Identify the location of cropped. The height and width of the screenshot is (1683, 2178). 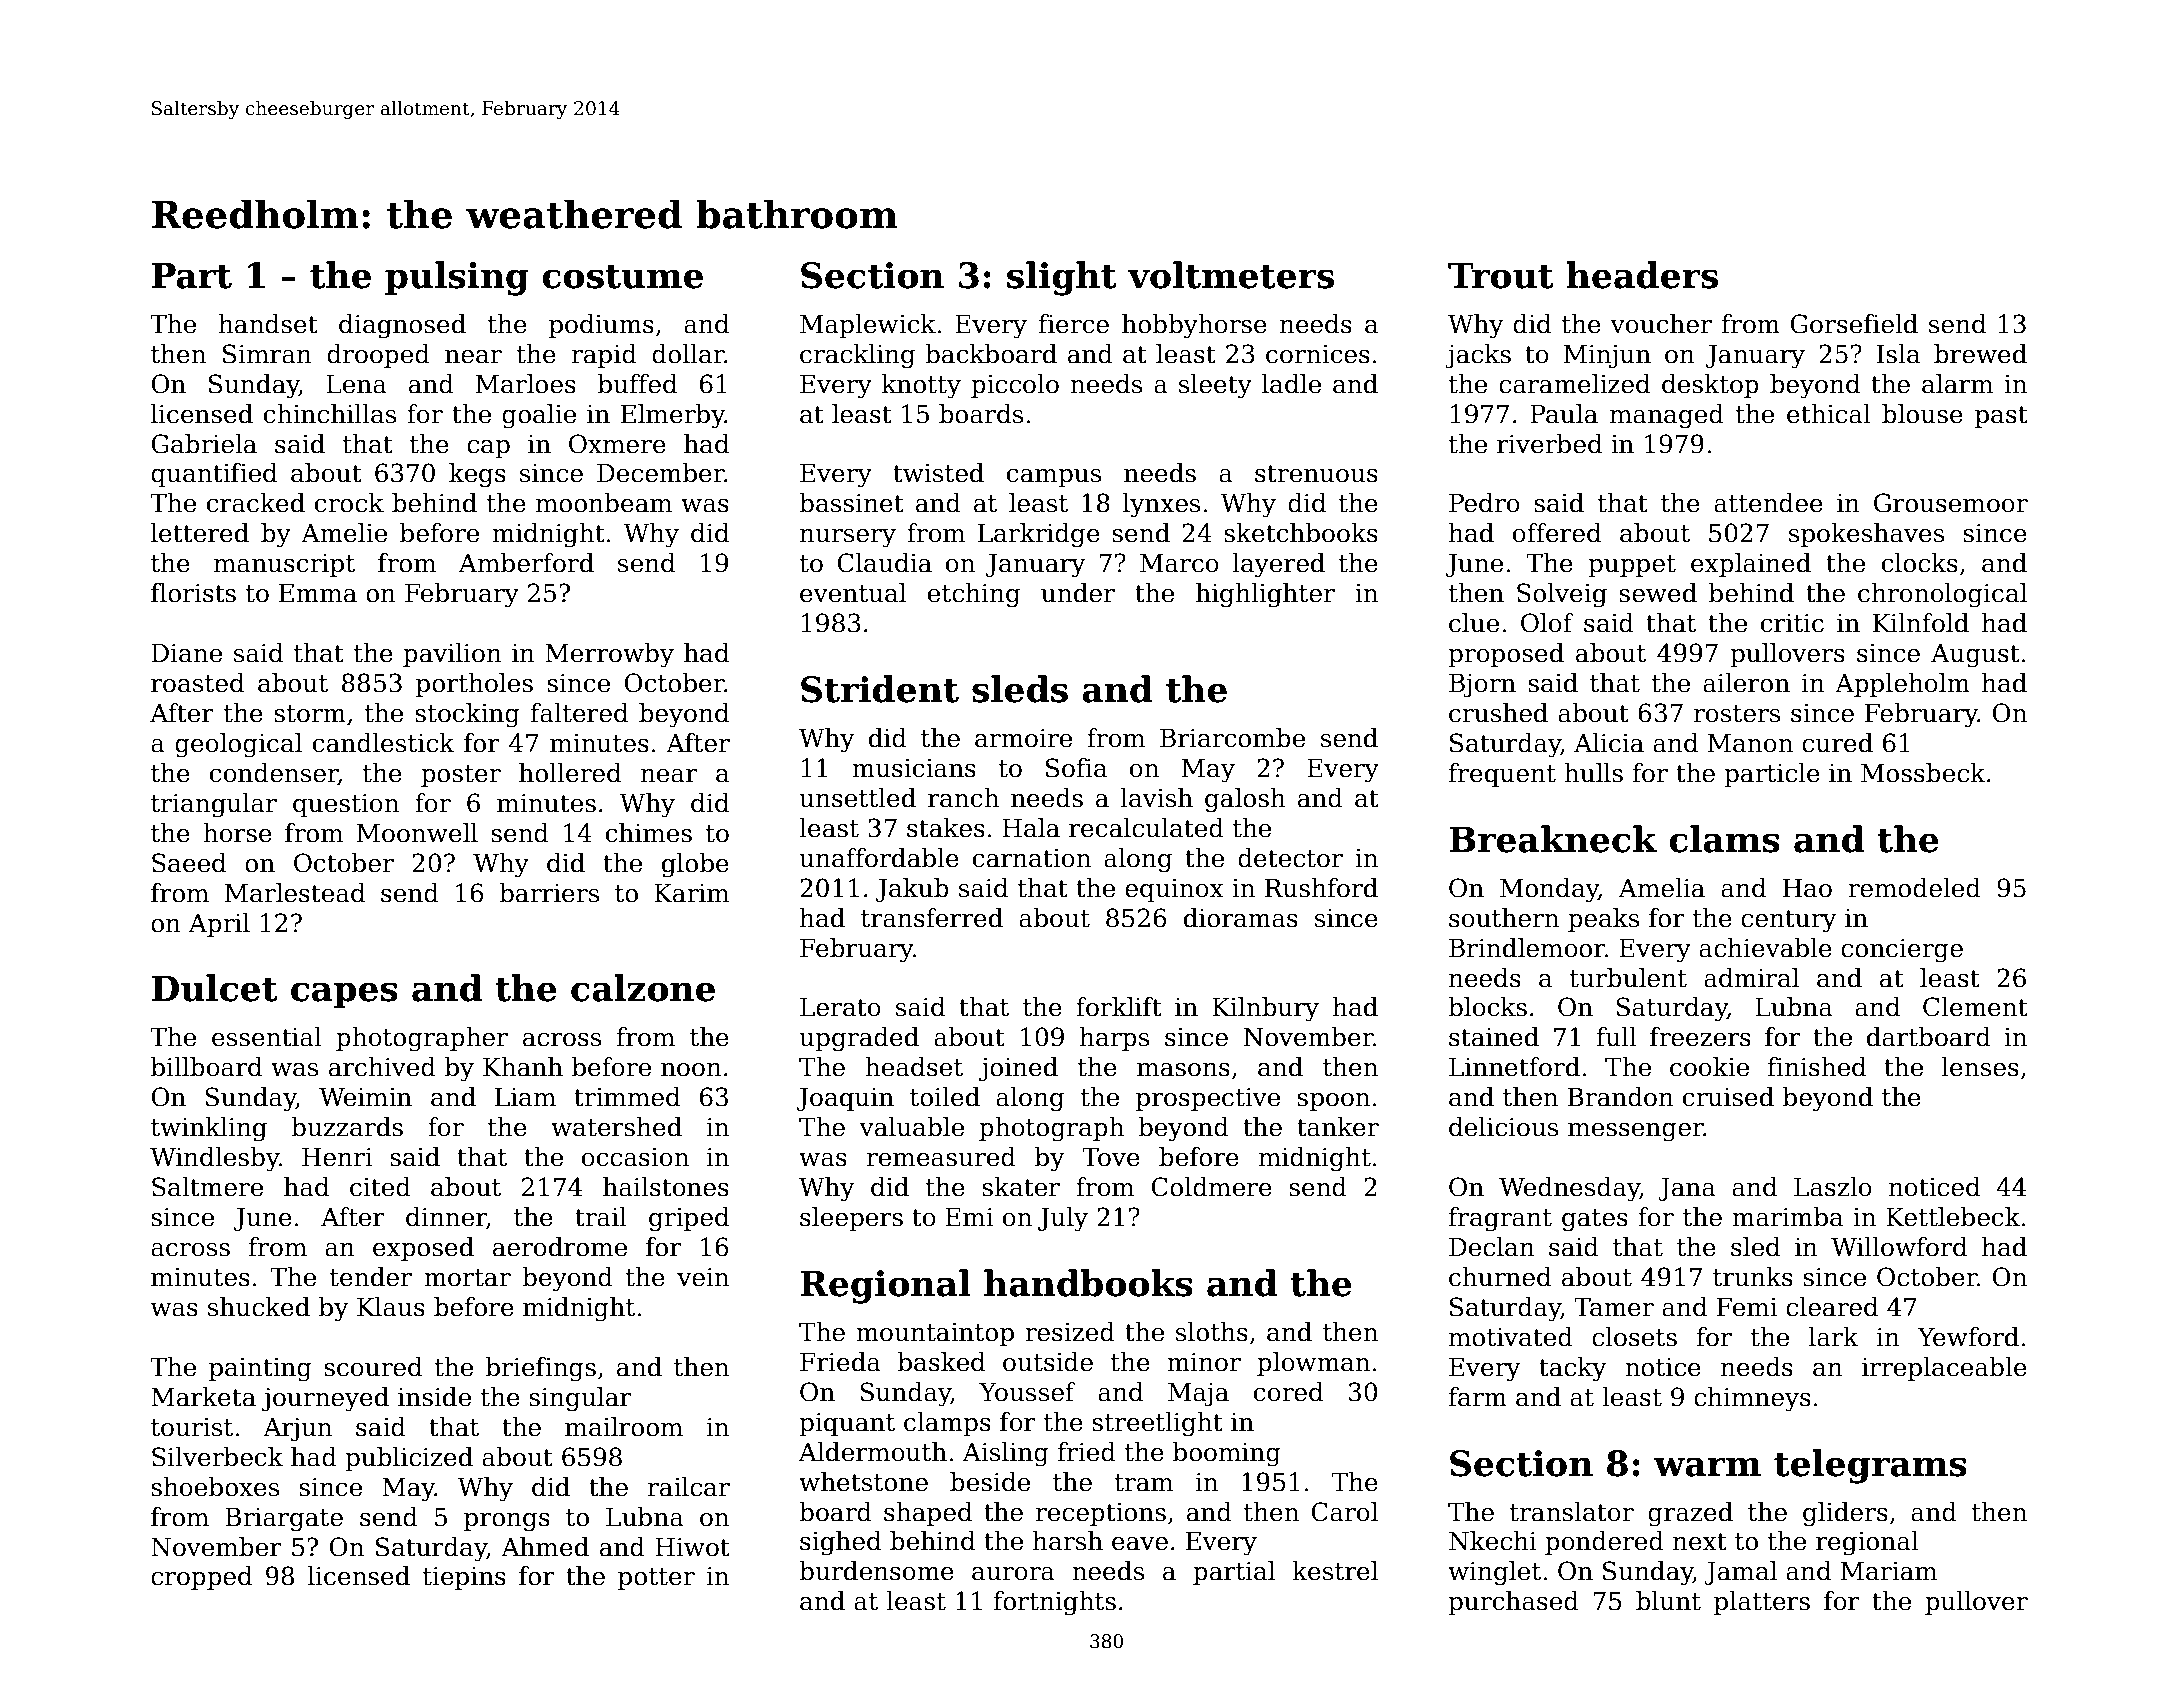
(201, 1578).
